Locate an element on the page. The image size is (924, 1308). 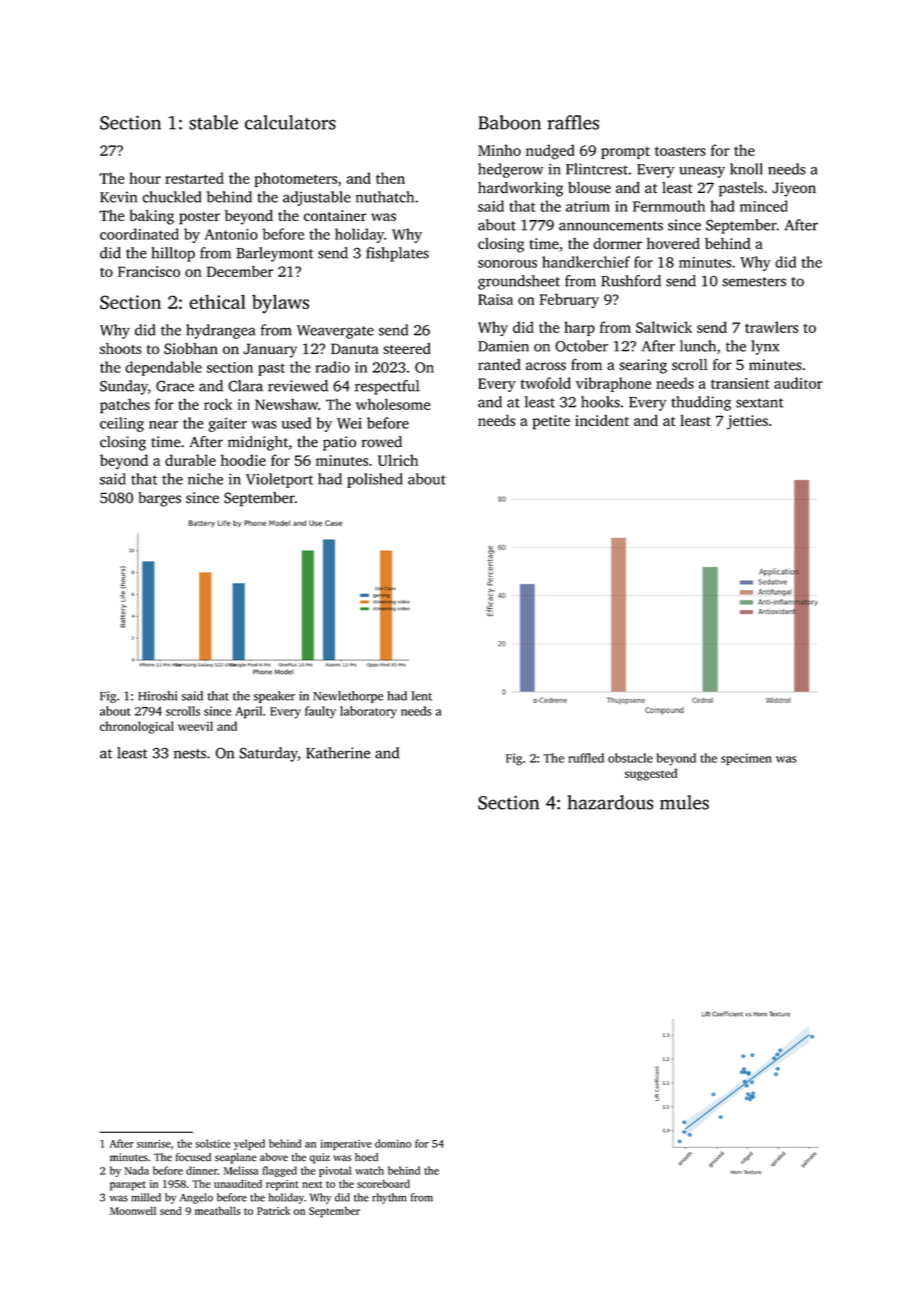
hedgerow is located at coordinates (510, 170).
